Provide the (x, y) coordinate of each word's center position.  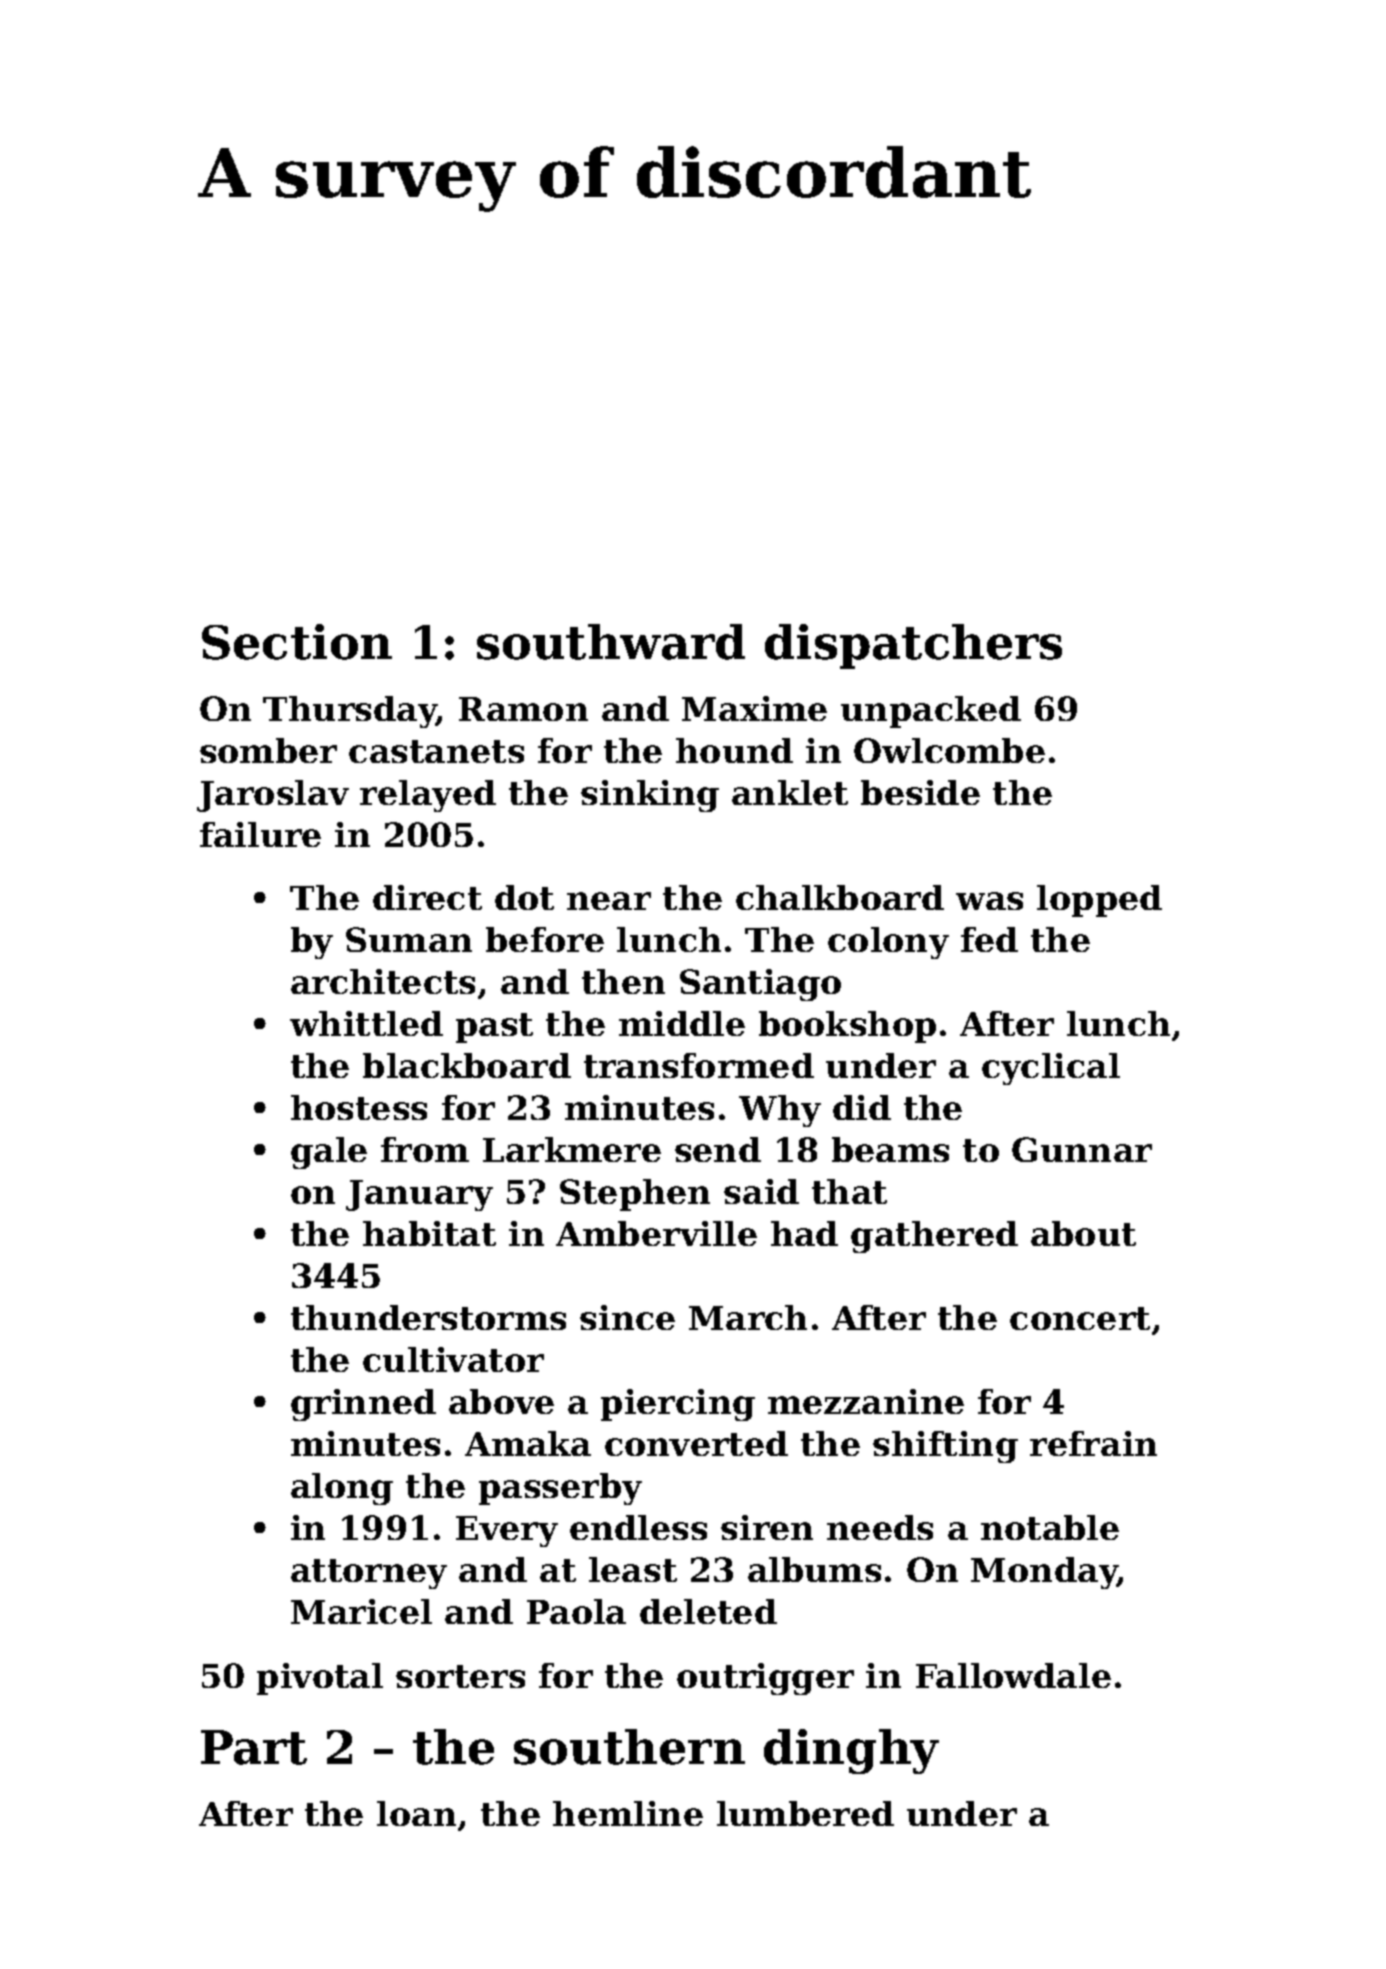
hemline (628, 1813)
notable (1050, 1527)
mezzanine (866, 1401)
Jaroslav (273, 796)
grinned (363, 1405)
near (609, 901)
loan (416, 1813)
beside (920, 792)
